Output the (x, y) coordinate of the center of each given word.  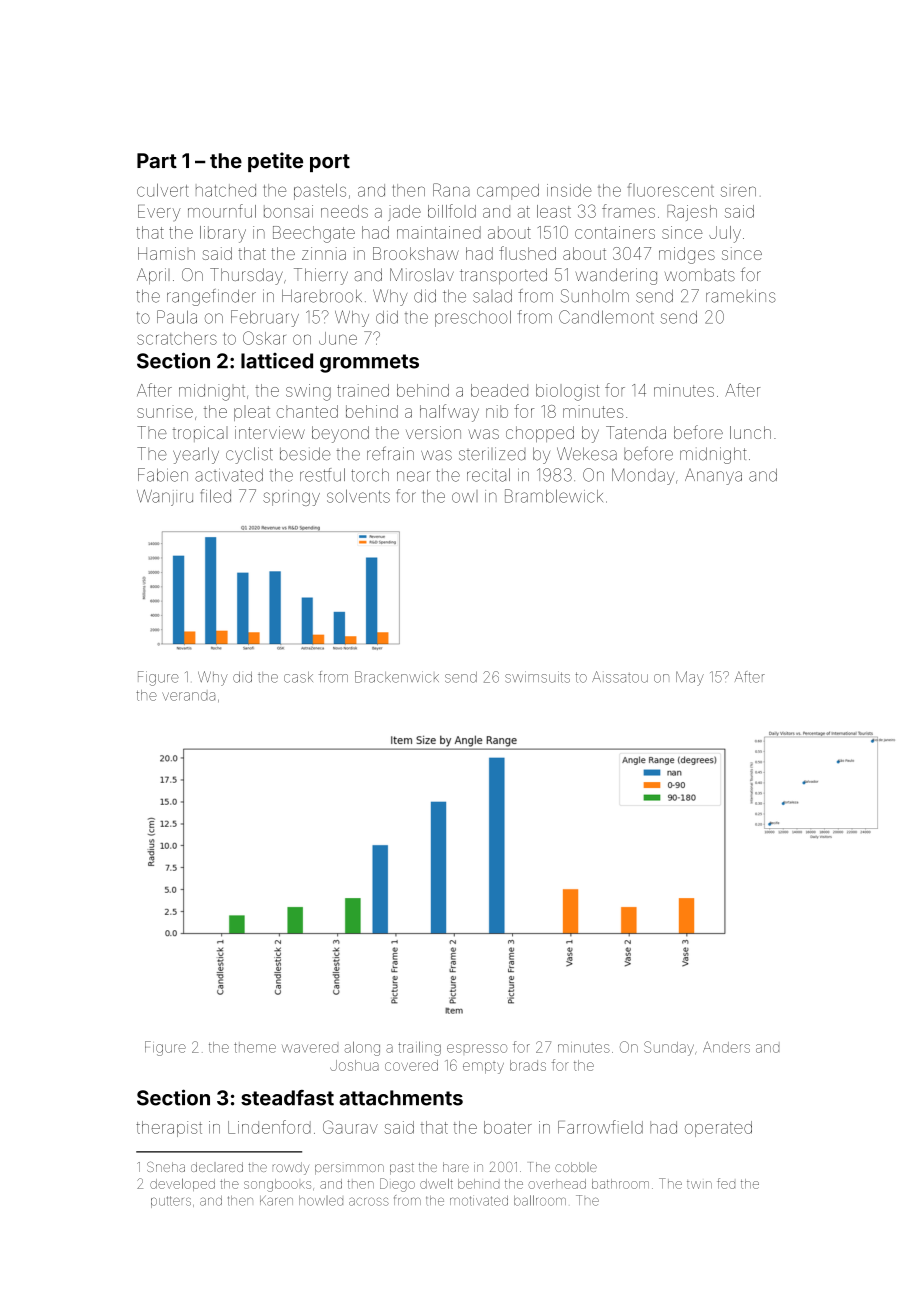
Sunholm (595, 296)
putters (171, 1202)
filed (216, 496)
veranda (188, 696)
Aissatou (620, 677)
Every (159, 213)
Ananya (713, 477)
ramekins (741, 296)
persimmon (349, 1169)
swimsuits (537, 677)
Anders (726, 1047)
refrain (390, 453)
